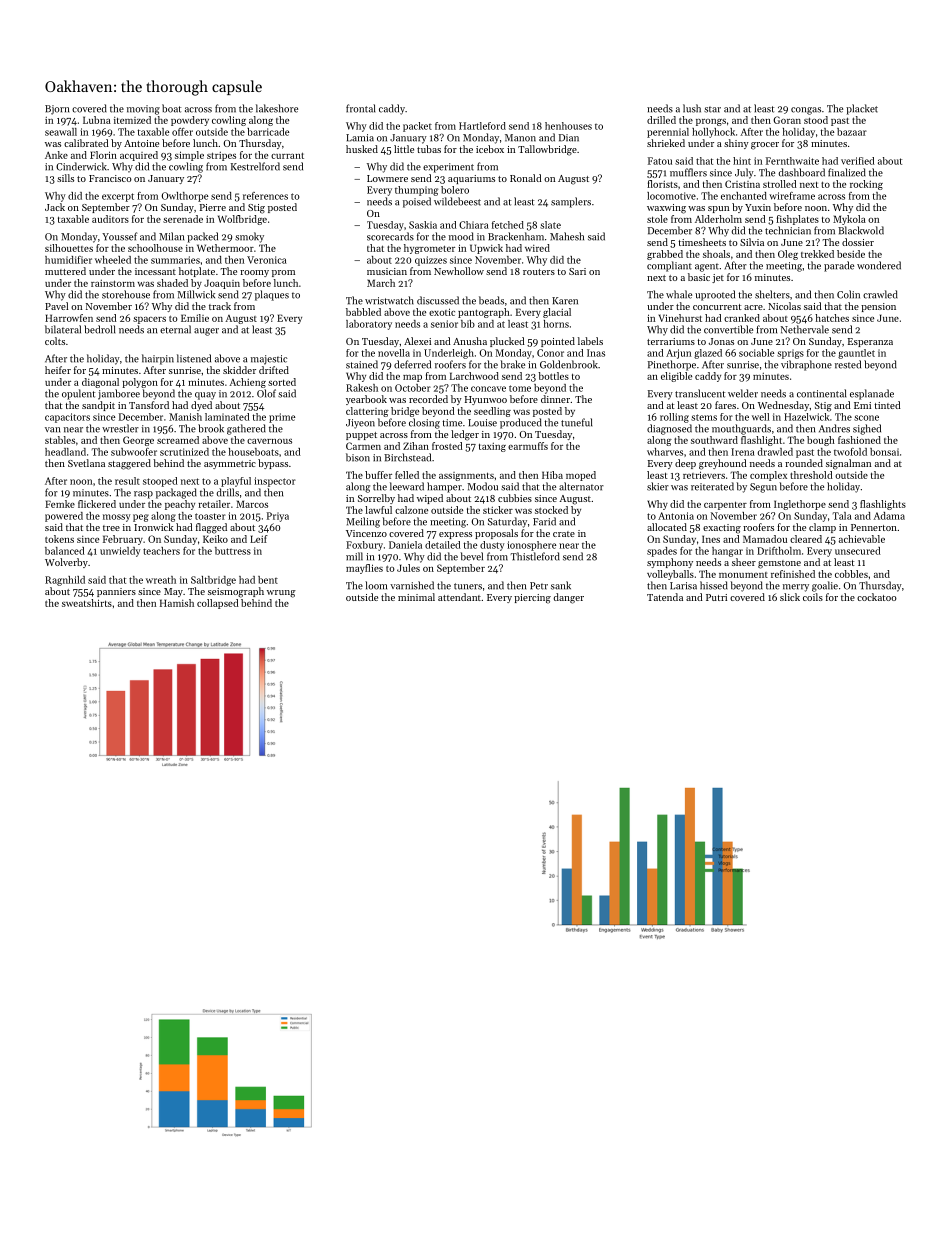  Describe the element at coordinates (581, 476) in the document. I see `moped` at that location.
